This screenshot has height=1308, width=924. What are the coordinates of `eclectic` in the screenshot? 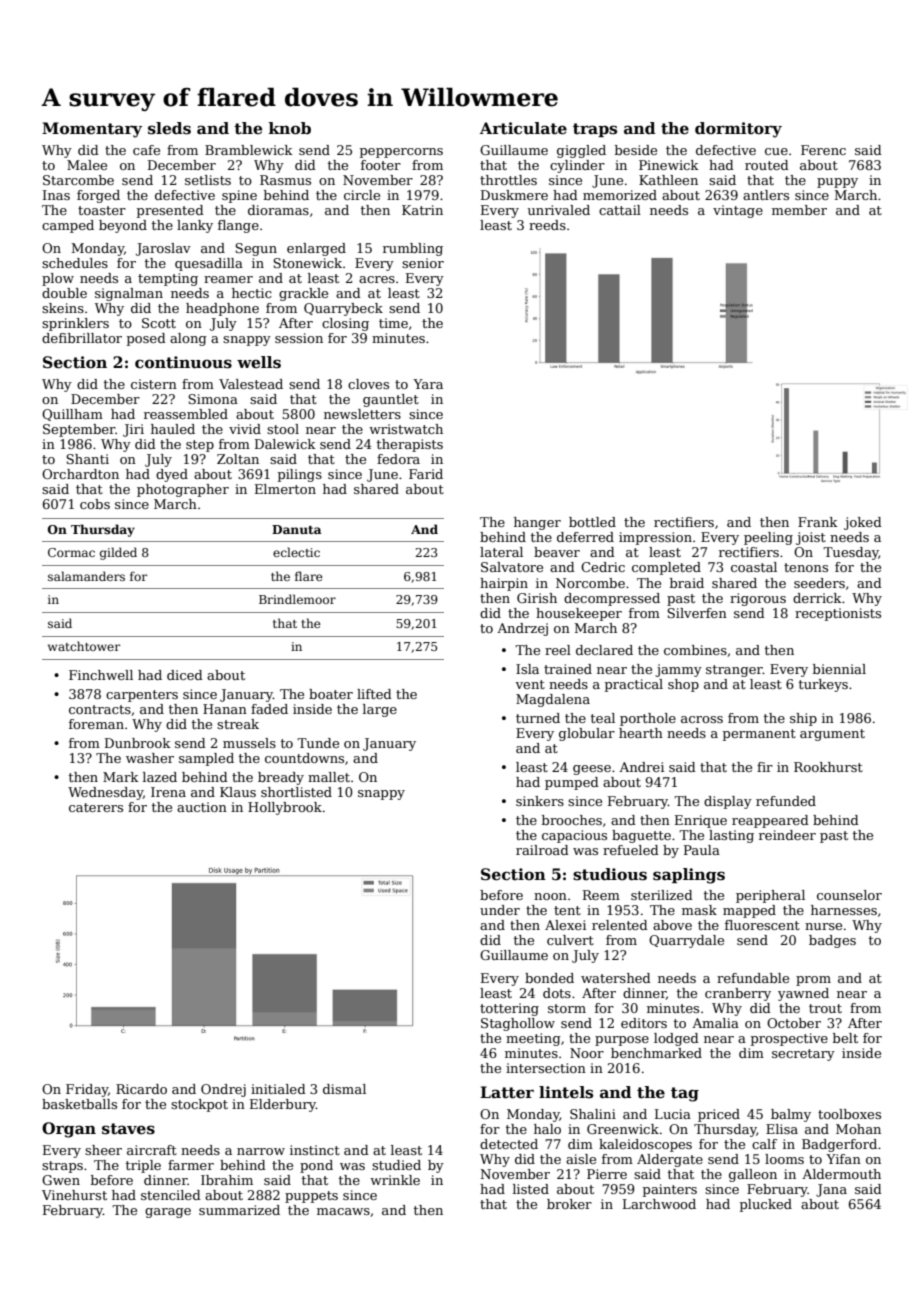 It's located at (296, 552).
